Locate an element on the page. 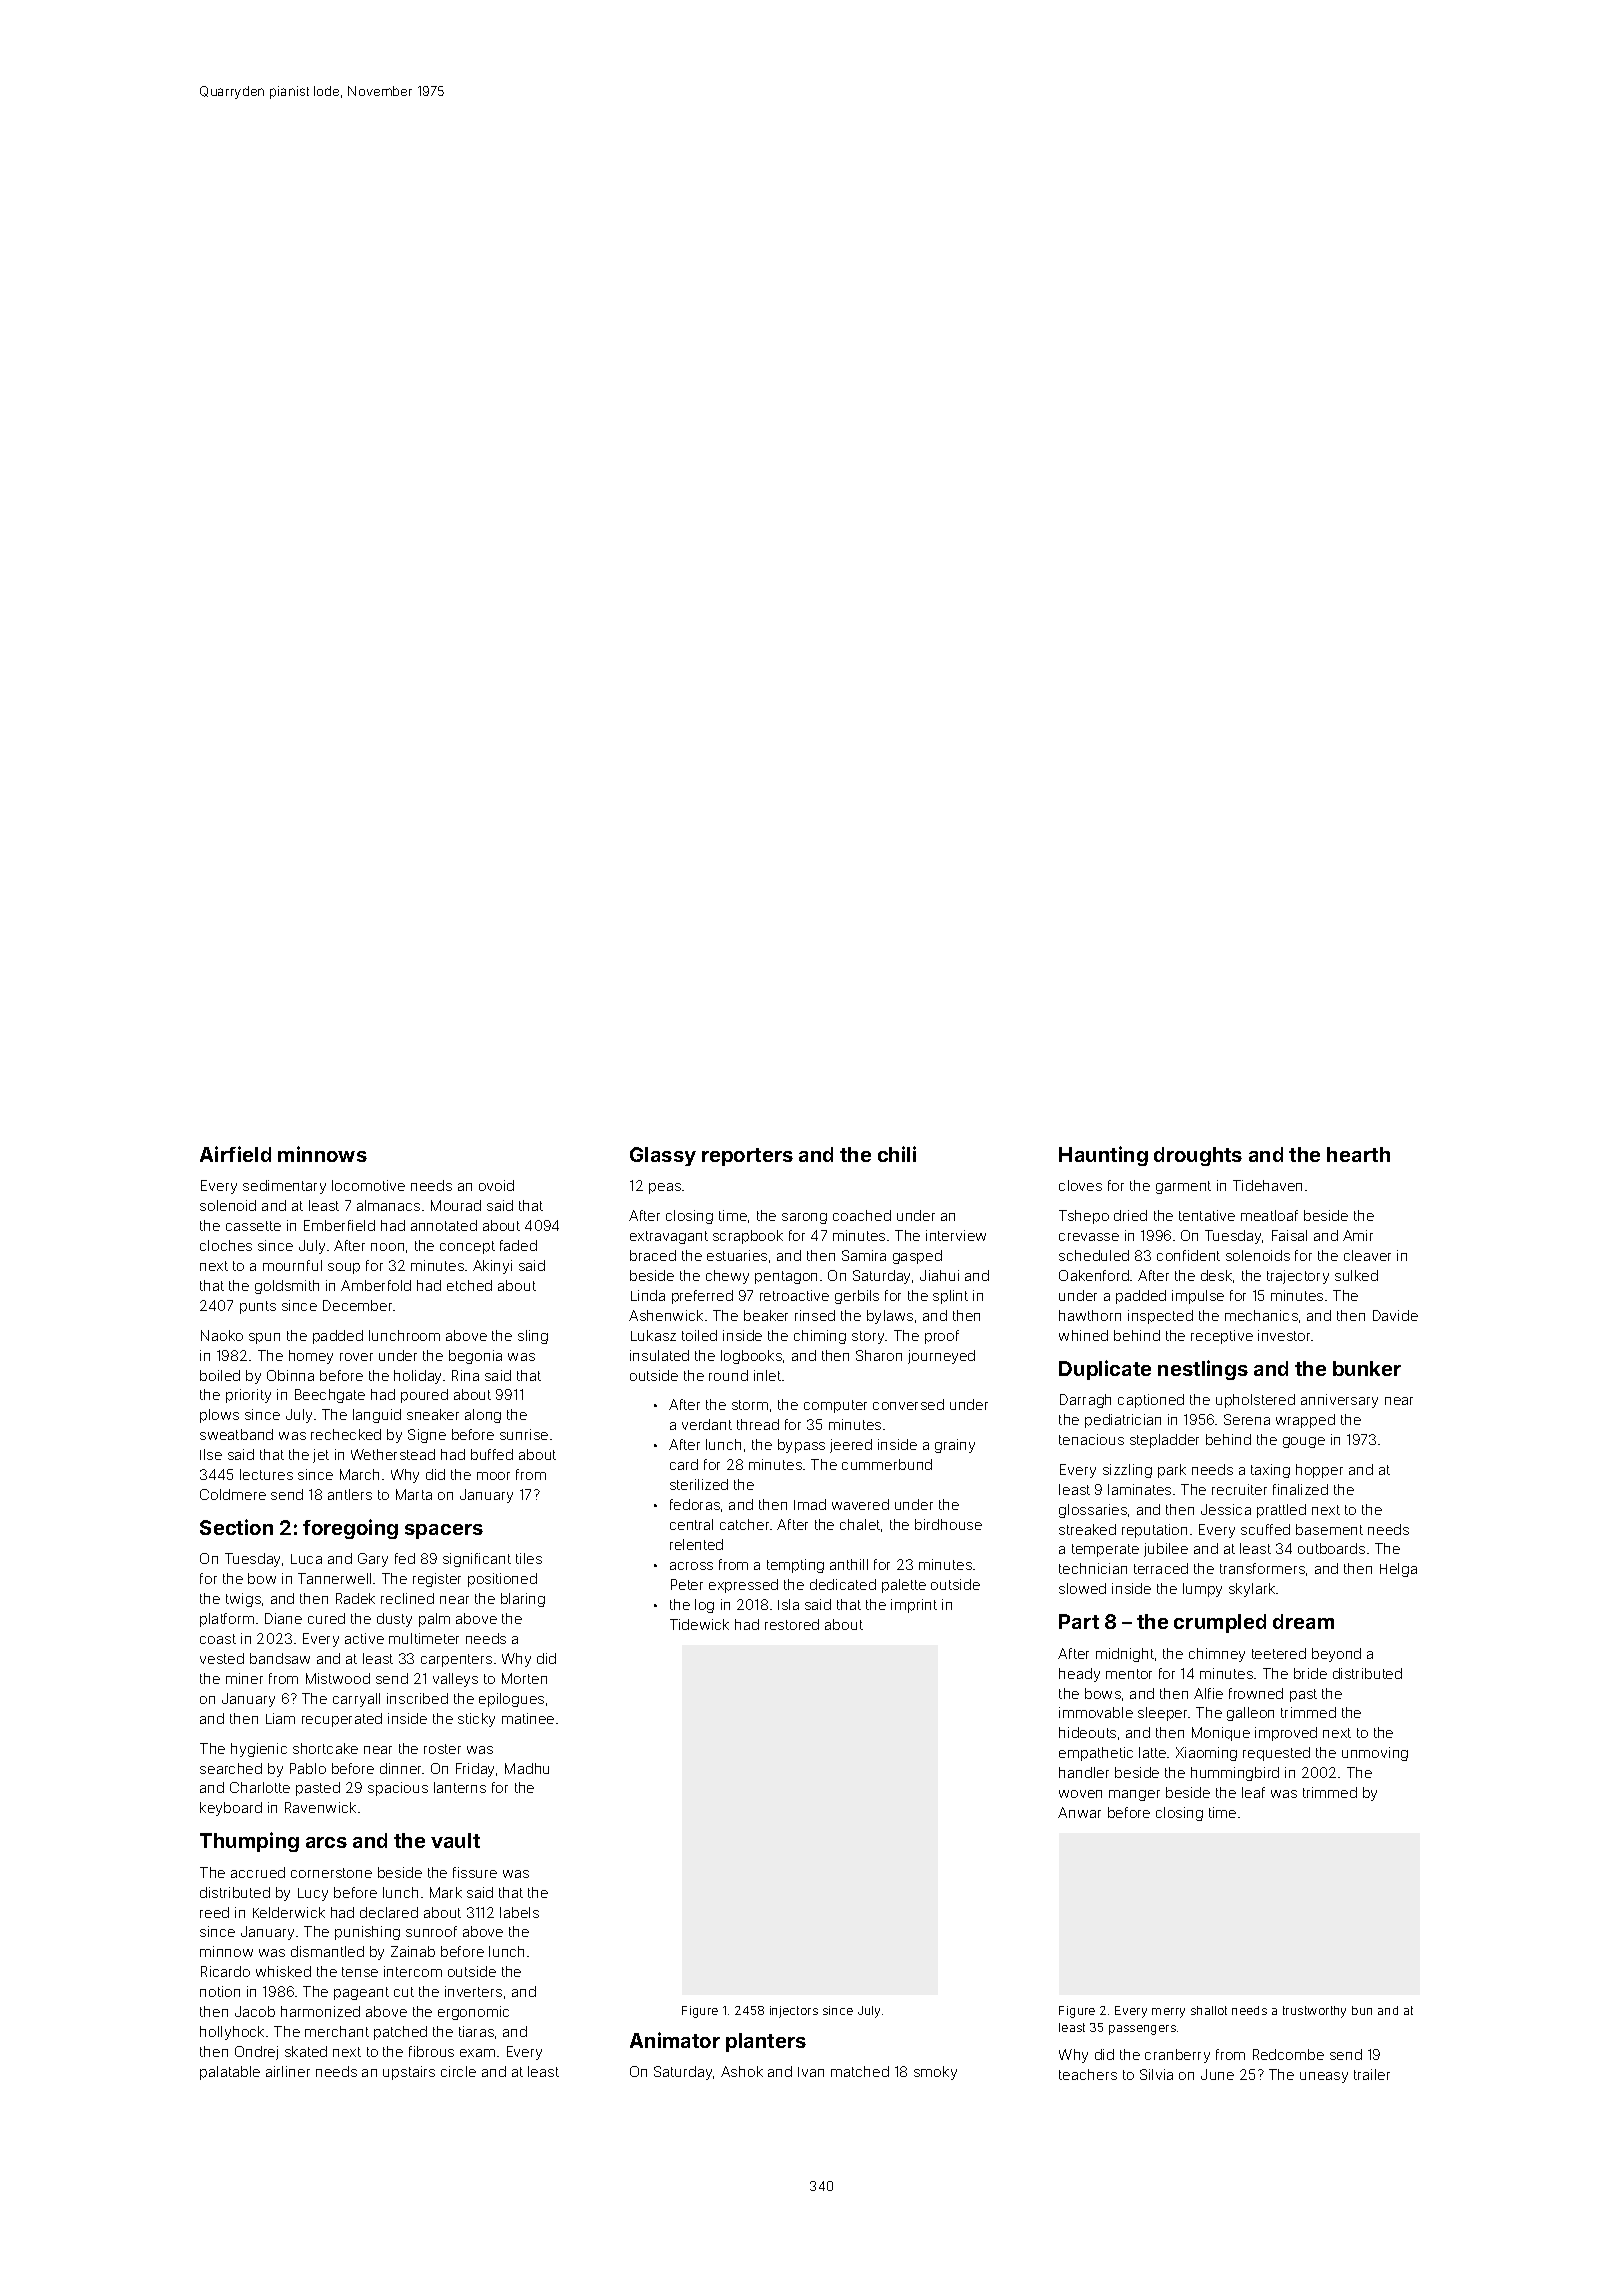 The height and width of the image is (2292, 1620). Helga is located at coordinates (1398, 1570).
